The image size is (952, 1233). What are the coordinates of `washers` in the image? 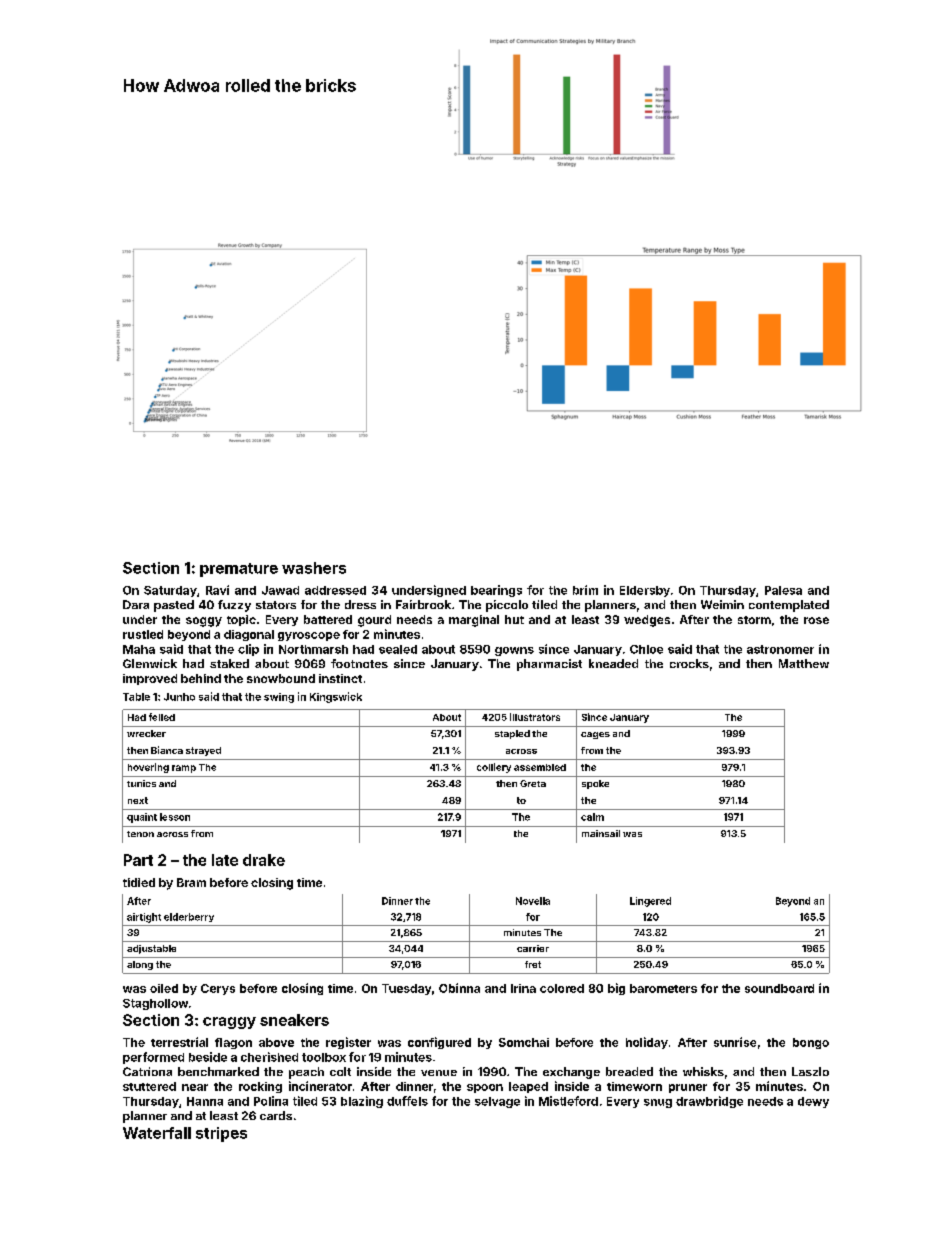 It's located at (314, 568).
